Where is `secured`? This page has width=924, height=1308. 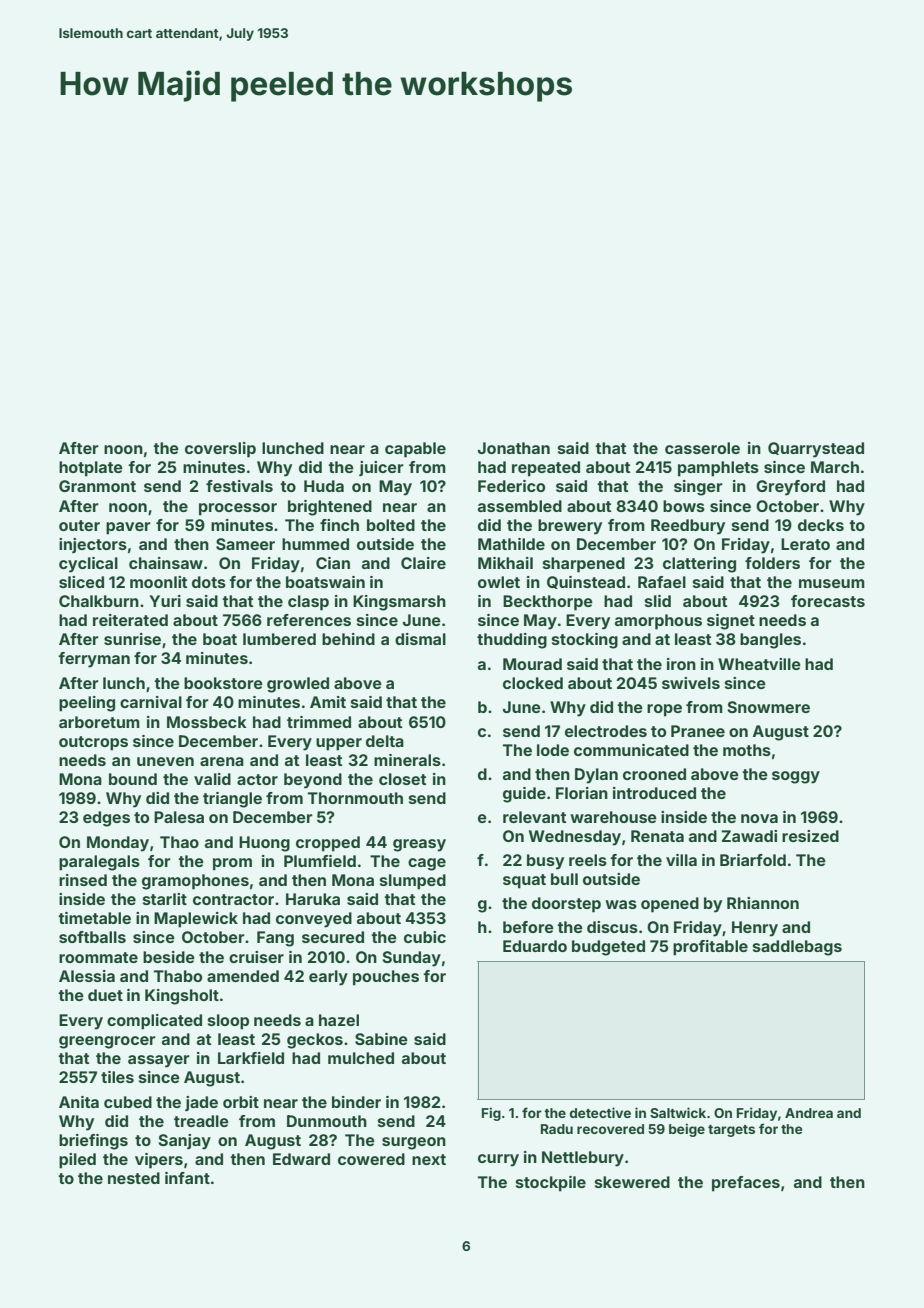
secured is located at coordinates (333, 937).
